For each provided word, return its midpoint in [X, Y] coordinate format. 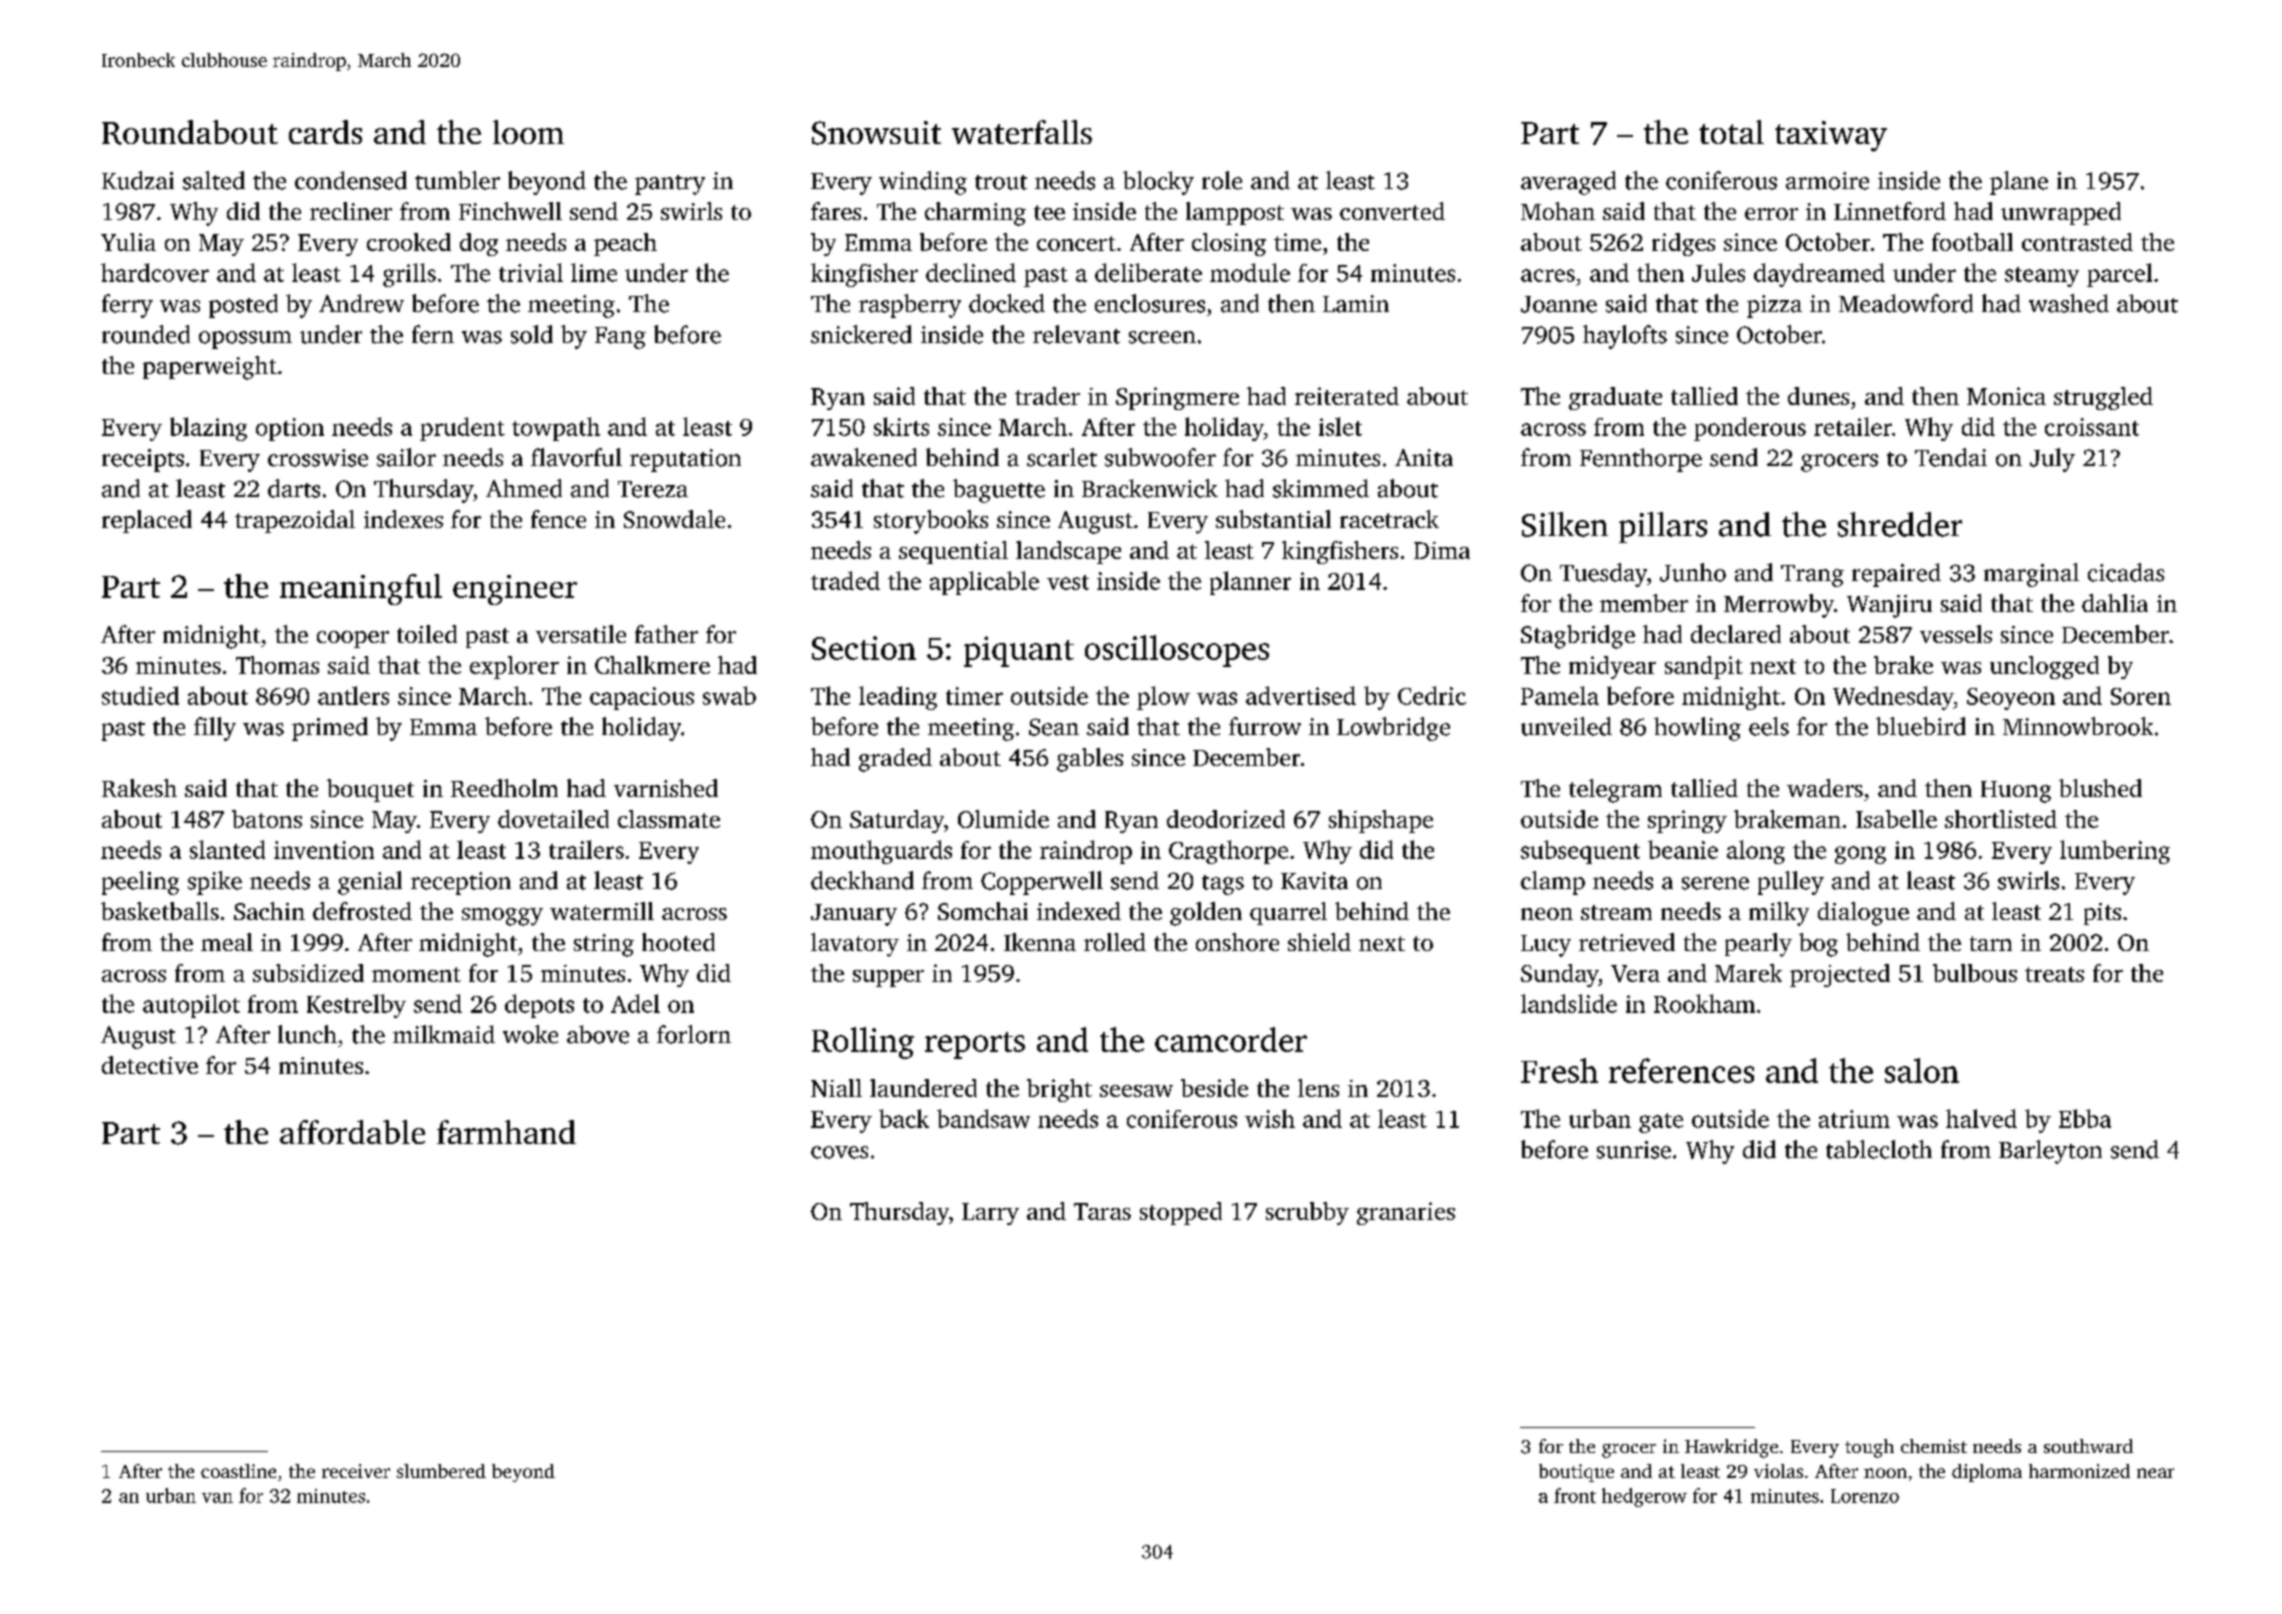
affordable [352, 1132]
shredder [1900, 524]
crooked [409, 242]
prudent [462, 429]
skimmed [1321, 488]
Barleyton [2050, 1152]
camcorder [1231, 1039]
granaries [1406, 1213]
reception [461, 883]
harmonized [2079, 1471]
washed [2069, 303]
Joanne [1559, 304]
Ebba [2085, 1118]
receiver [356, 1471]
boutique [1576, 1473]
